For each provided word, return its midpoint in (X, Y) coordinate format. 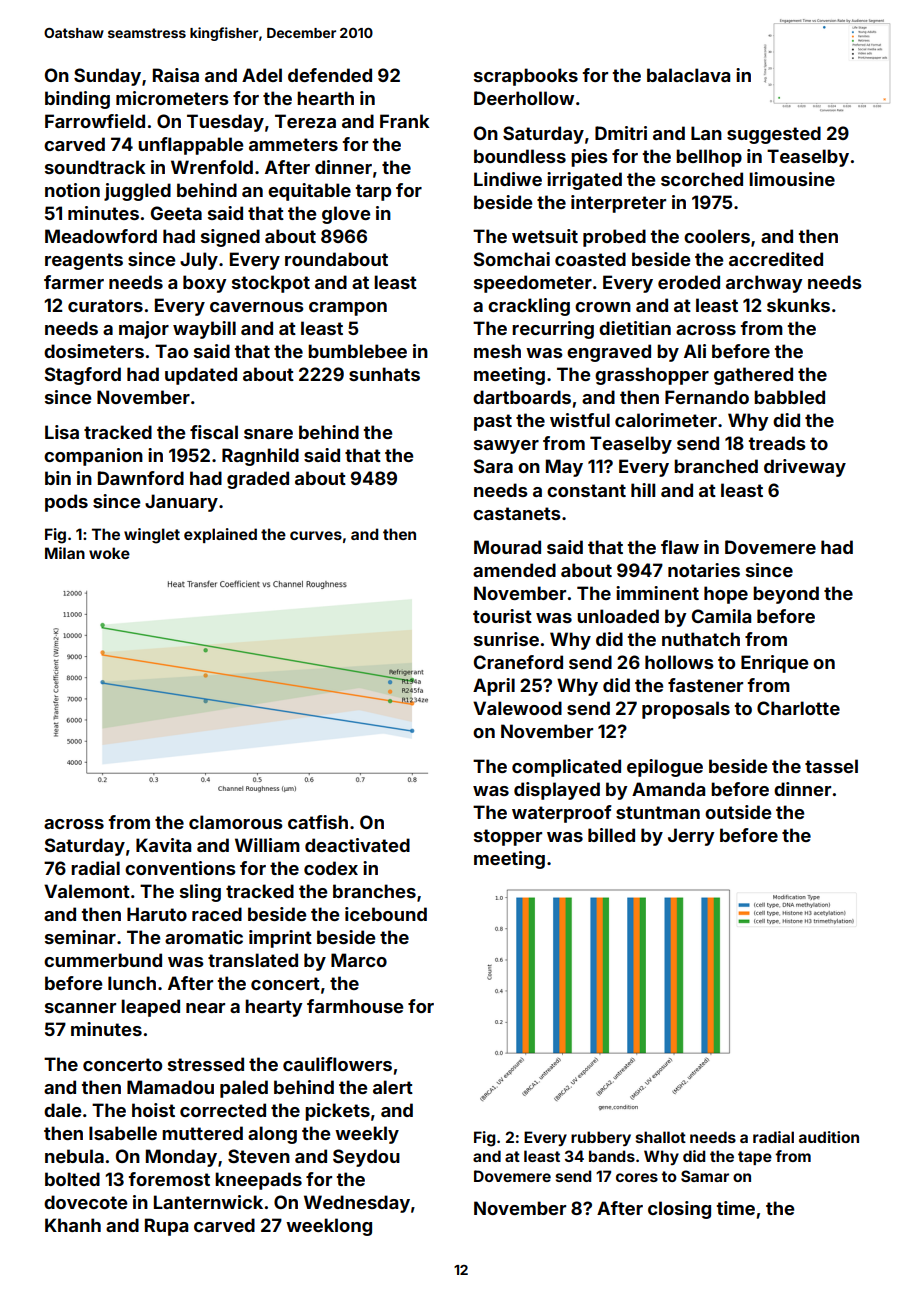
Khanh (73, 1225)
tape (755, 1158)
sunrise (506, 639)
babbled (789, 397)
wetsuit (545, 236)
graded (258, 480)
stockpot (271, 284)
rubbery (601, 1138)
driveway (805, 468)
